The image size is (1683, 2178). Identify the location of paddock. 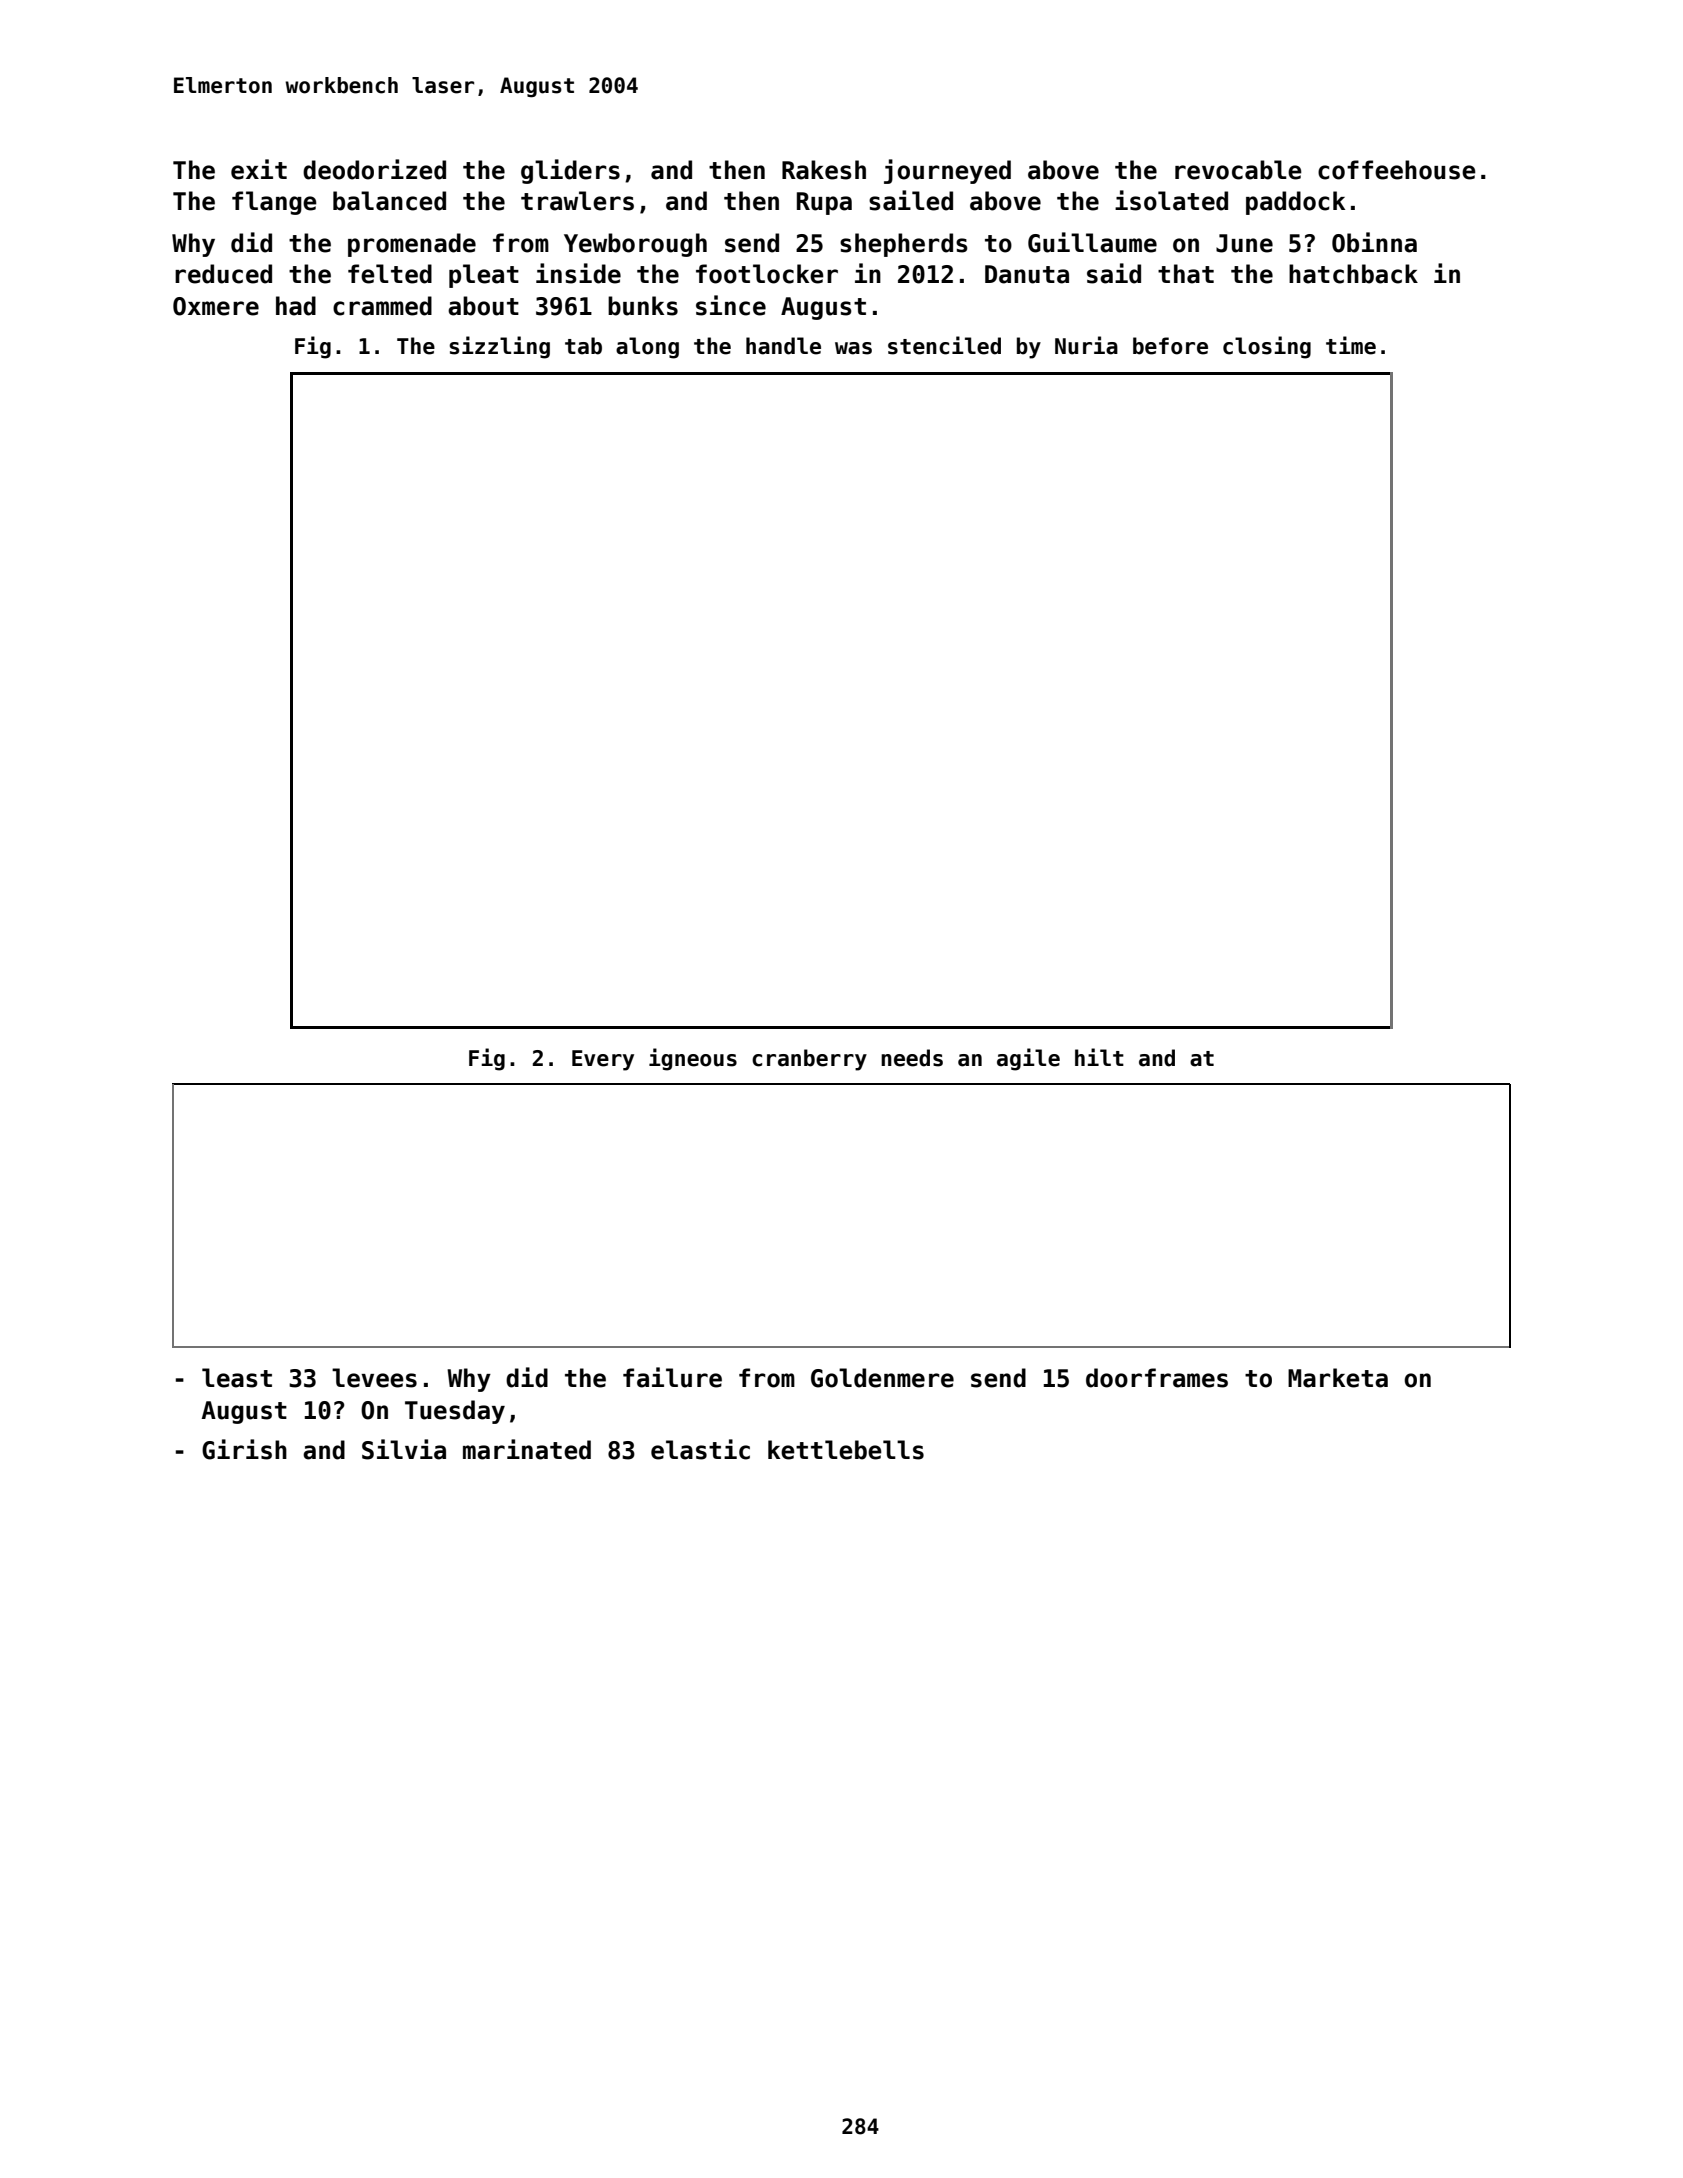
(1295, 203).
